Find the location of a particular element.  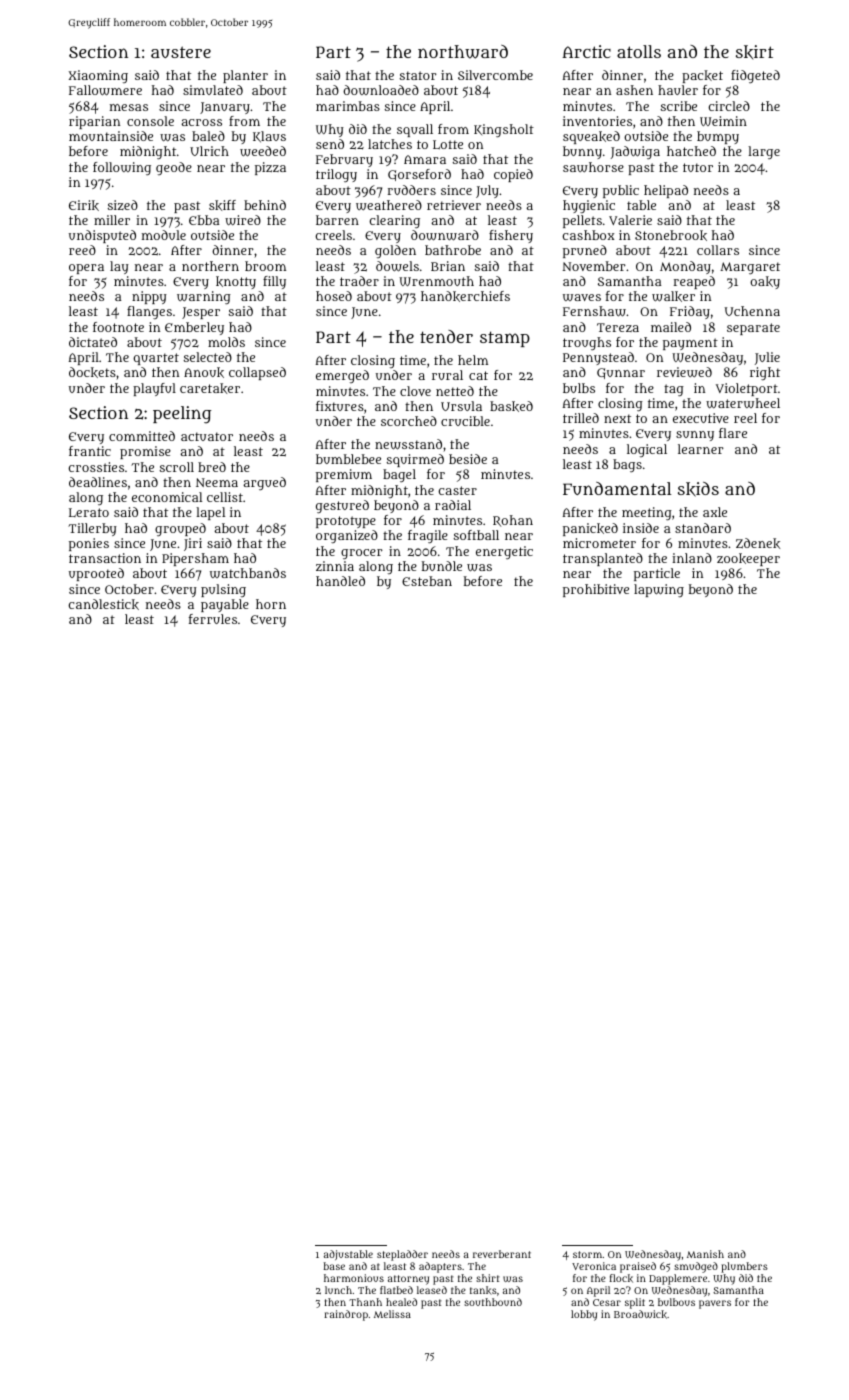

Manish is located at coordinates (705, 1254).
